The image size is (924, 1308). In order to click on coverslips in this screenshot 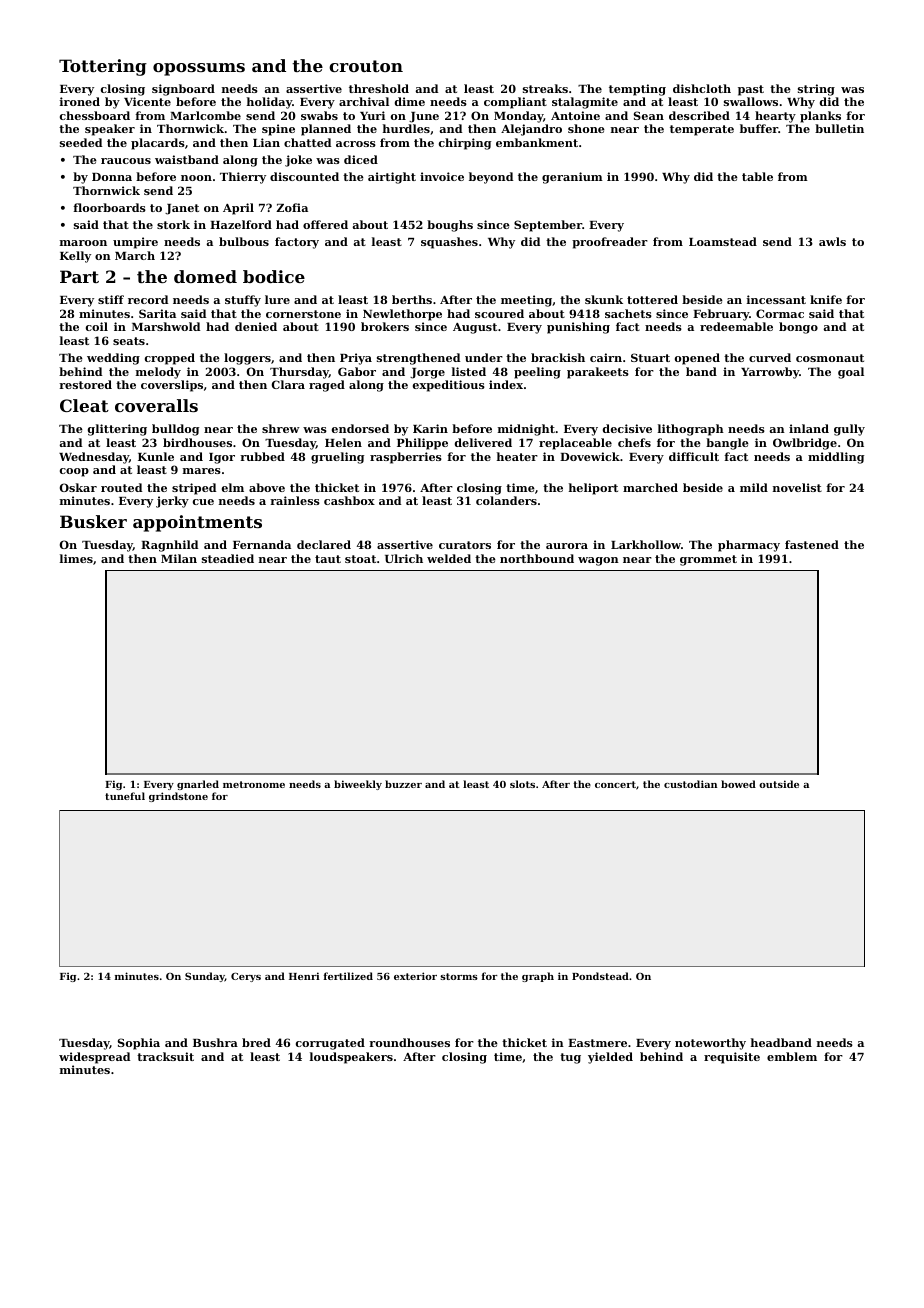, I will do `click(172, 386)`.
